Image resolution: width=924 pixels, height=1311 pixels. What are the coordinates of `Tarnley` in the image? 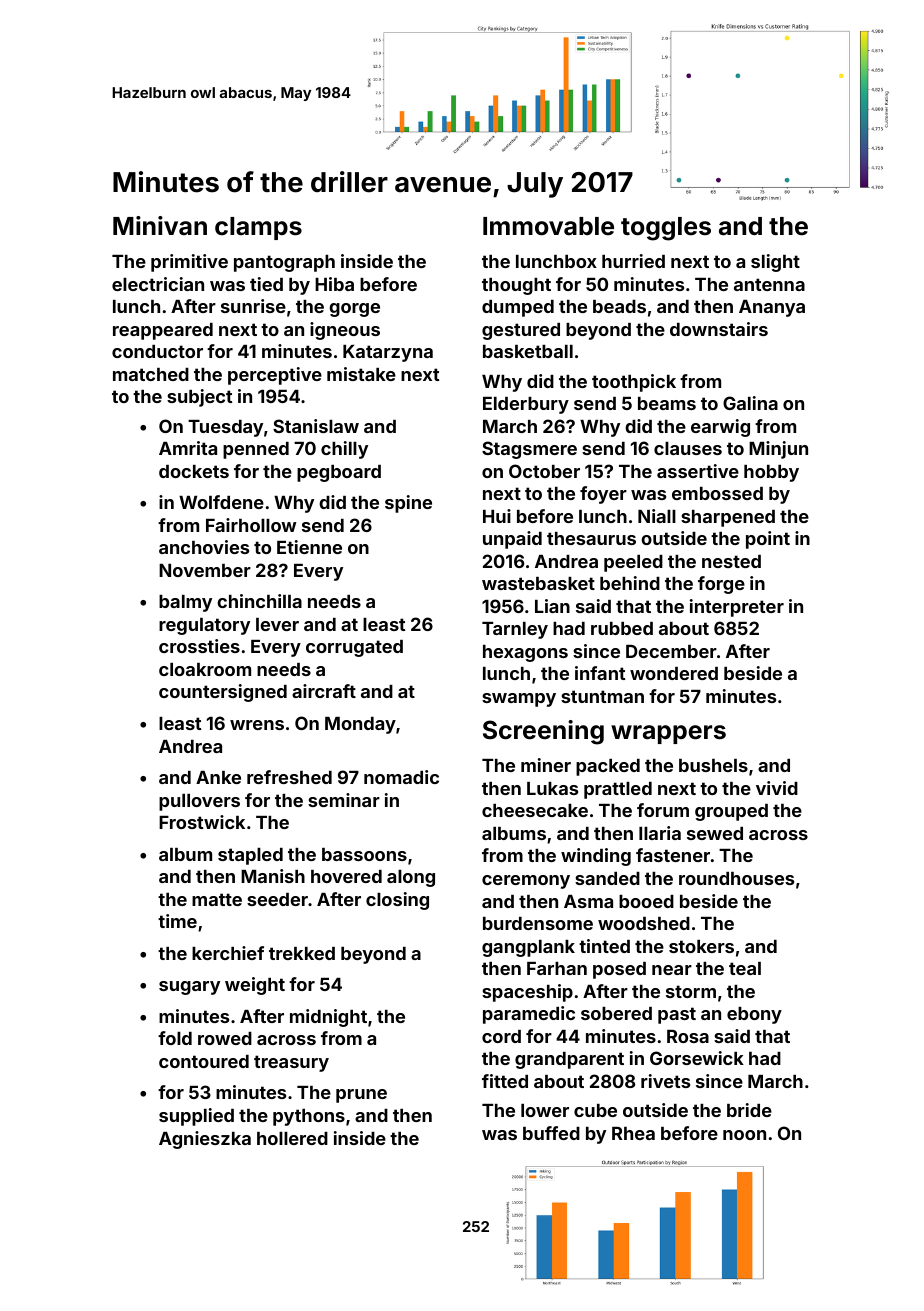 It's located at (515, 630).
